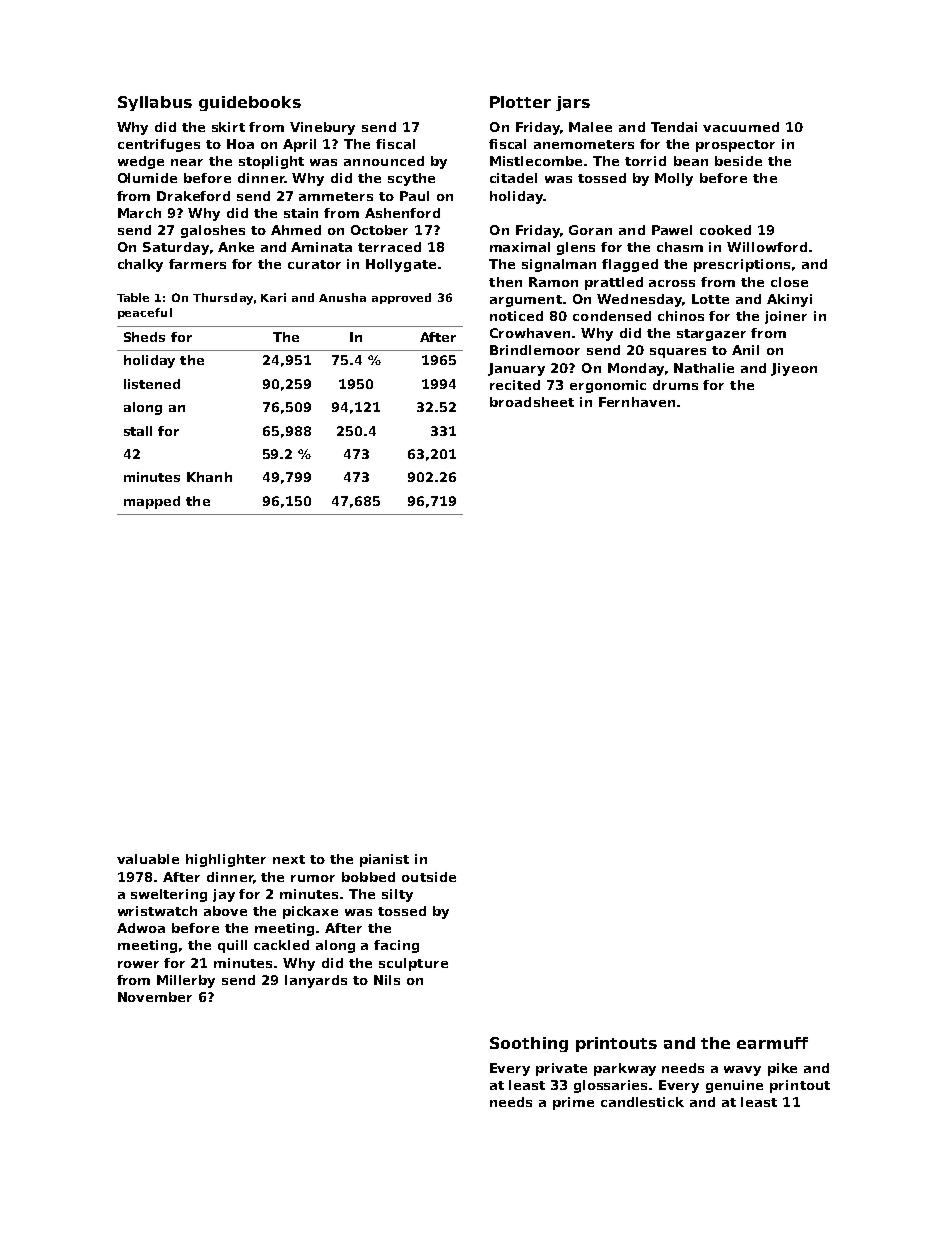  What do you see at coordinates (384, 860) in the screenshot?
I see `pianist` at bounding box center [384, 860].
